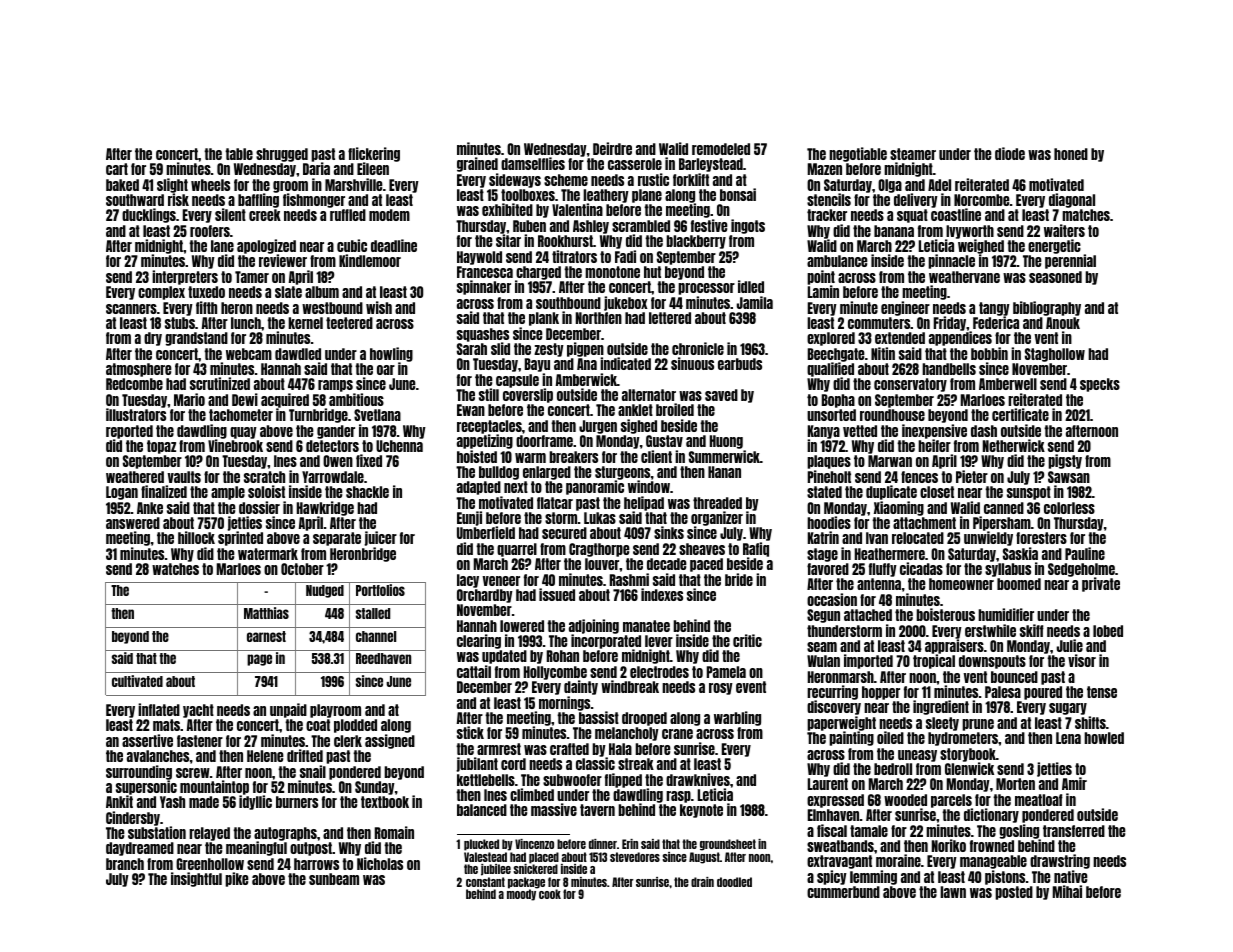  I want to click on atmosphere, so click(139, 370).
